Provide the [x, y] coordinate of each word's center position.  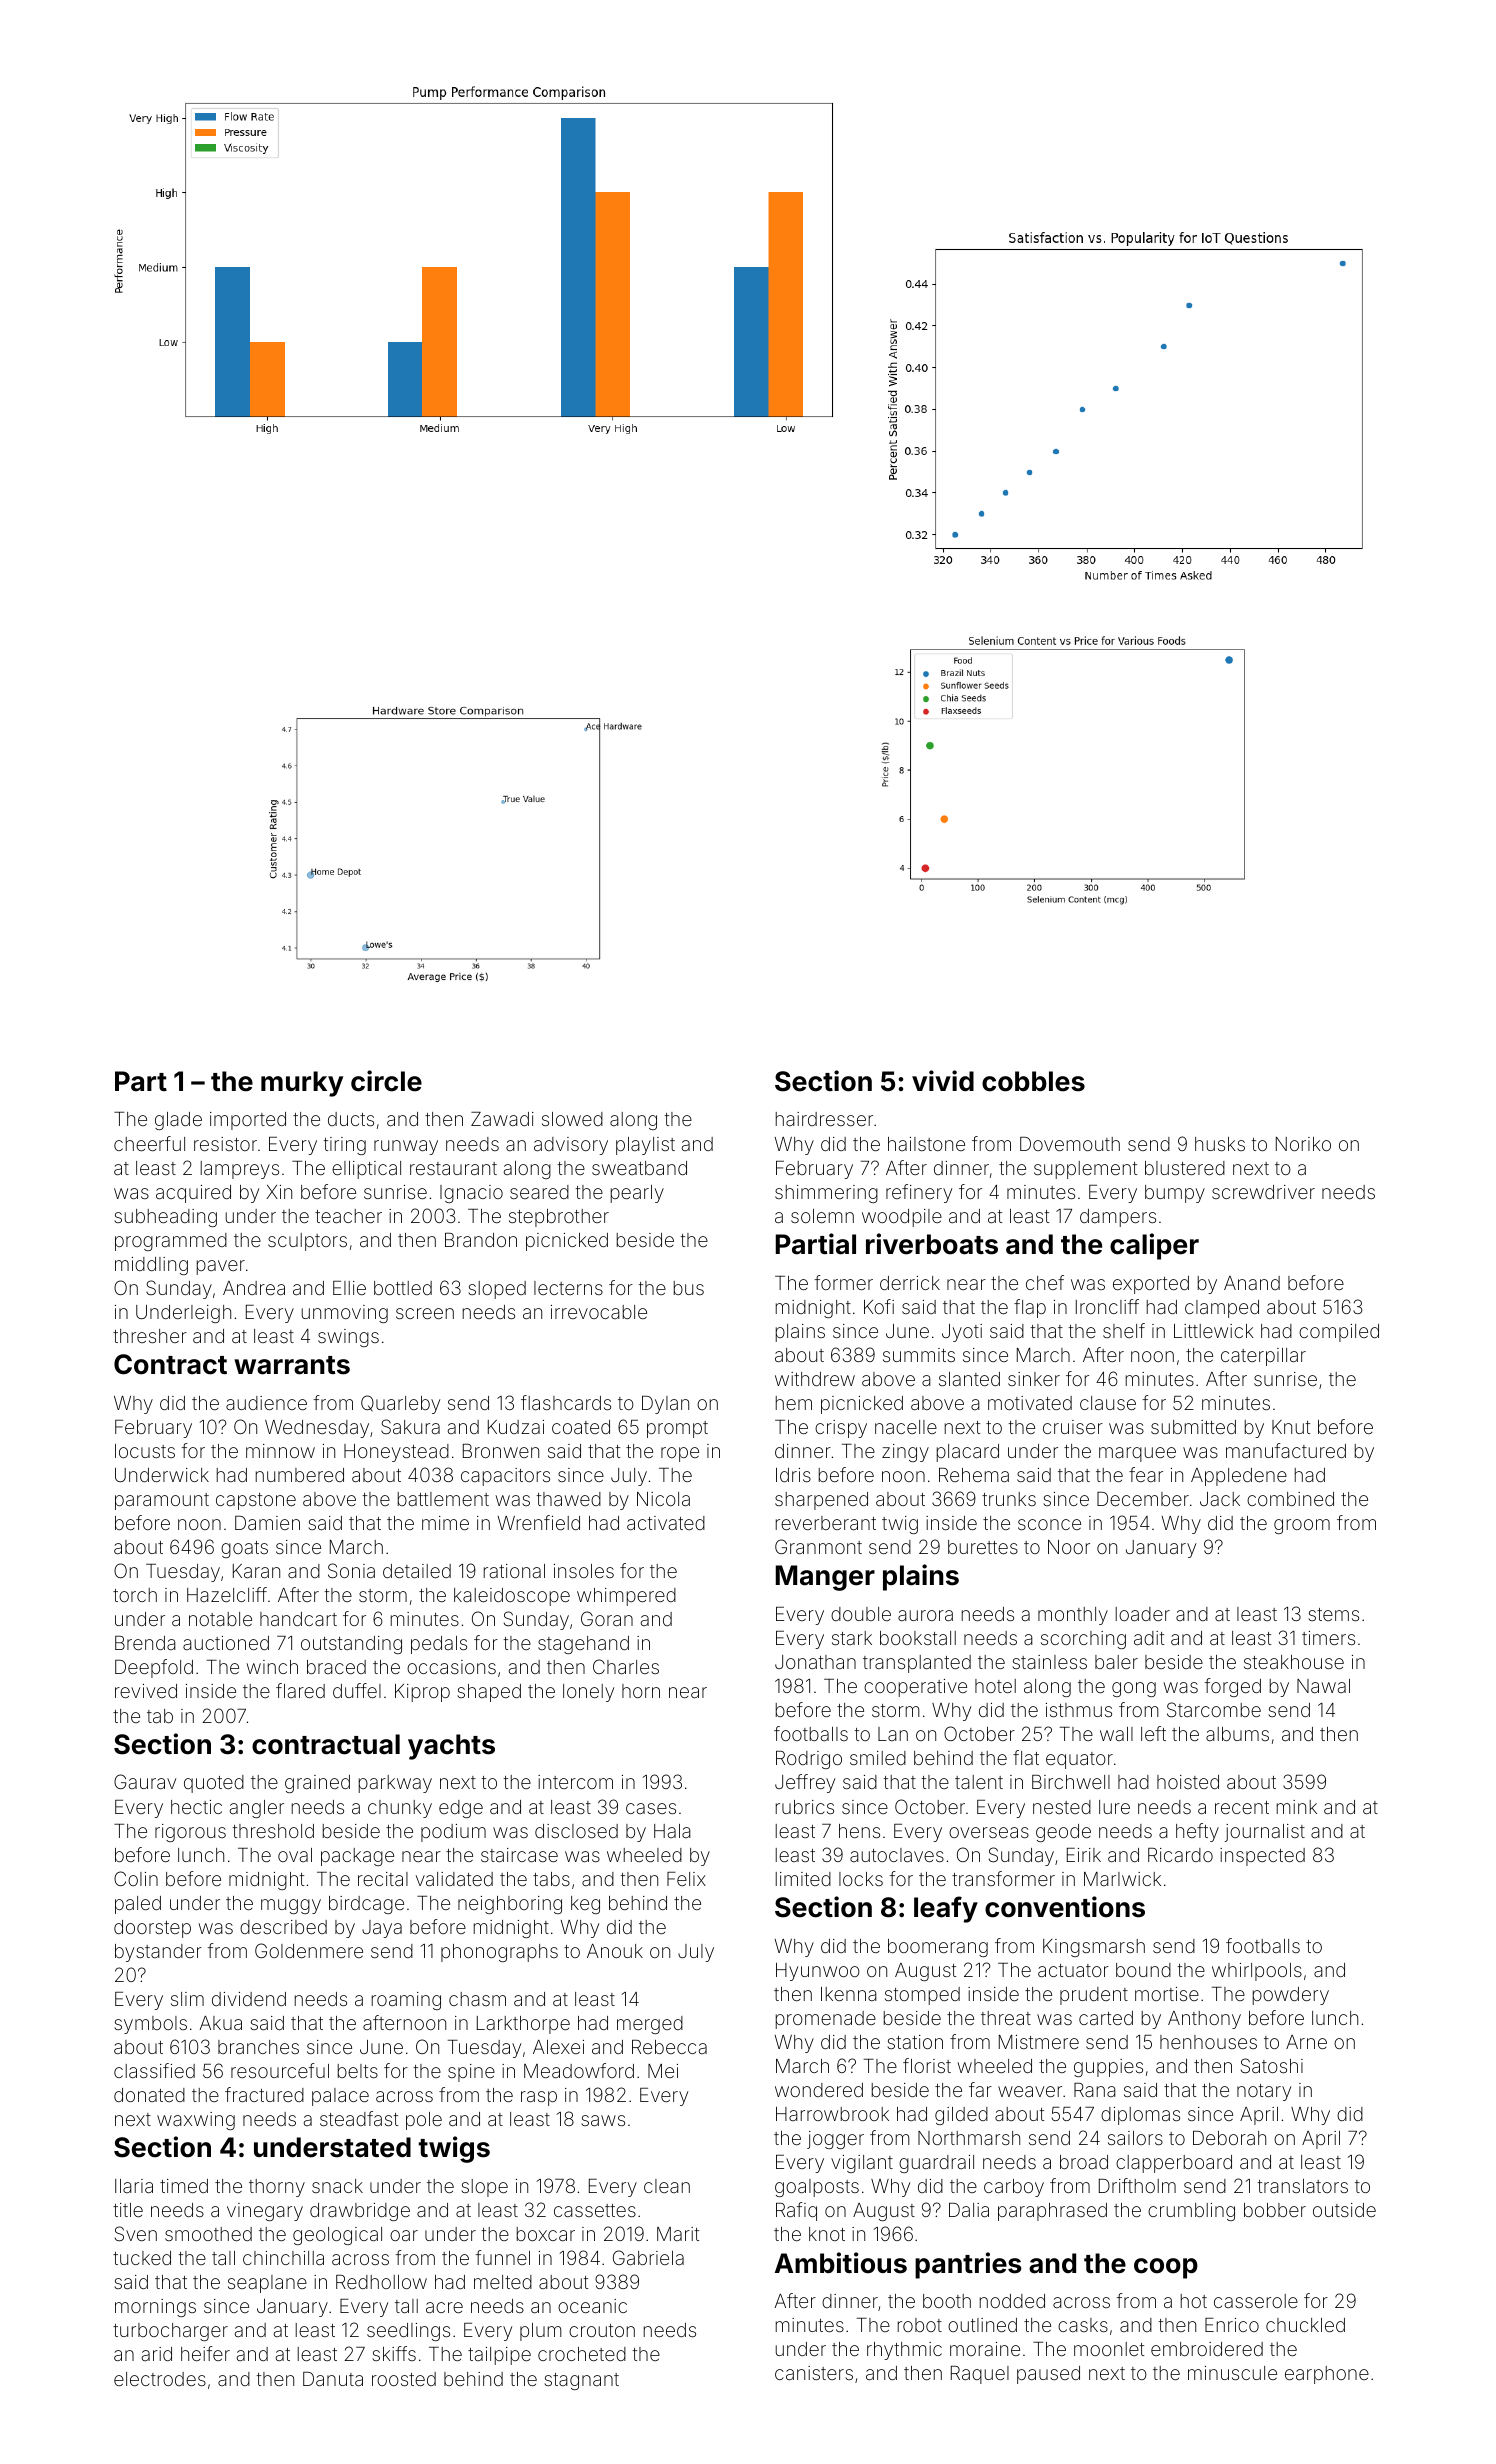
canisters [814, 2373]
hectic [196, 1807]
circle [386, 1081]
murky [302, 1084]
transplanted [917, 1664]
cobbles [1033, 1081]
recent [1242, 1807]
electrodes [160, 2379]
